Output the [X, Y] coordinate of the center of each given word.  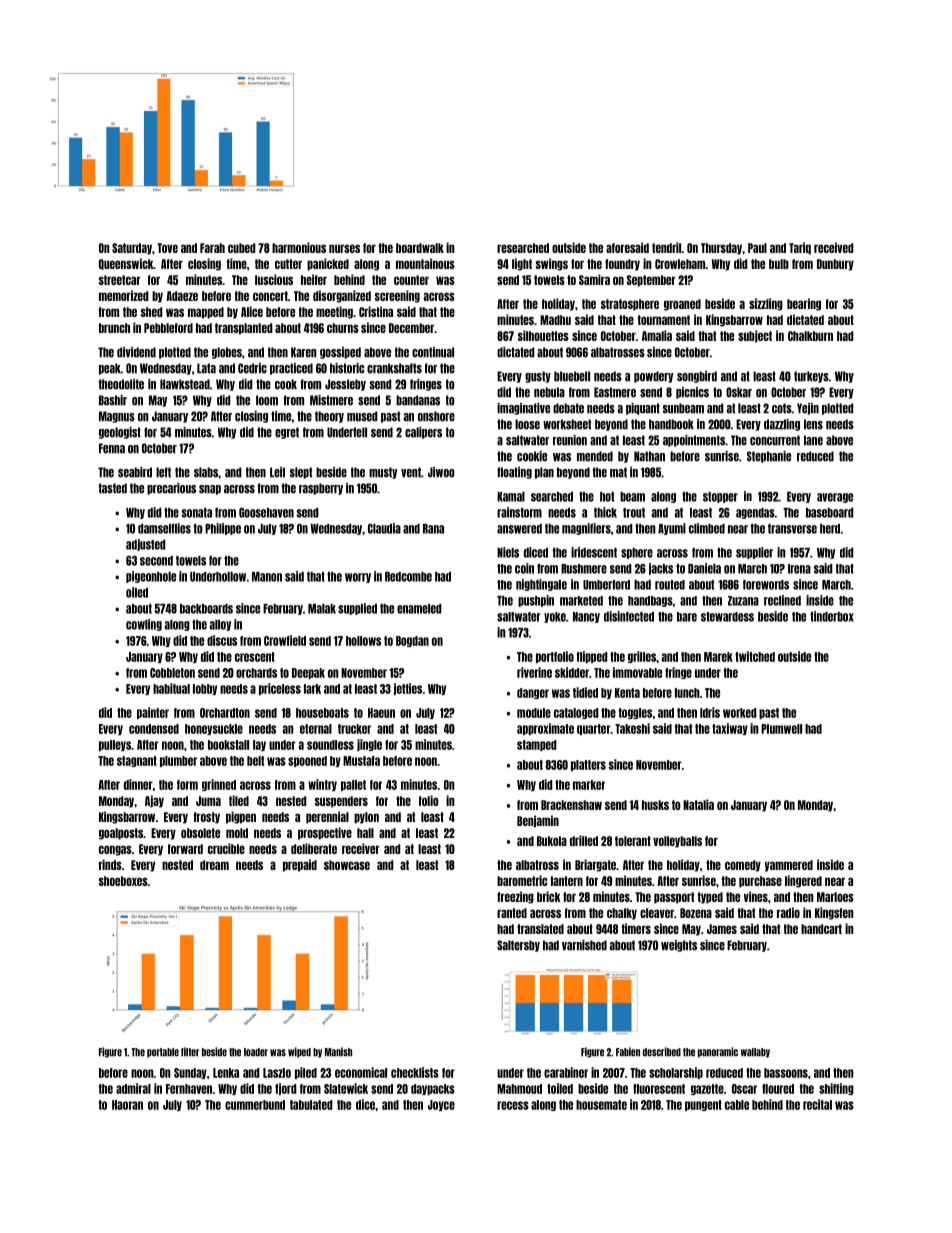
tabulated [311, 1105]
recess [513, 1105]
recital [817, 1104]
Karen [304, 352]
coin [524, 568]
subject [755, 336]
